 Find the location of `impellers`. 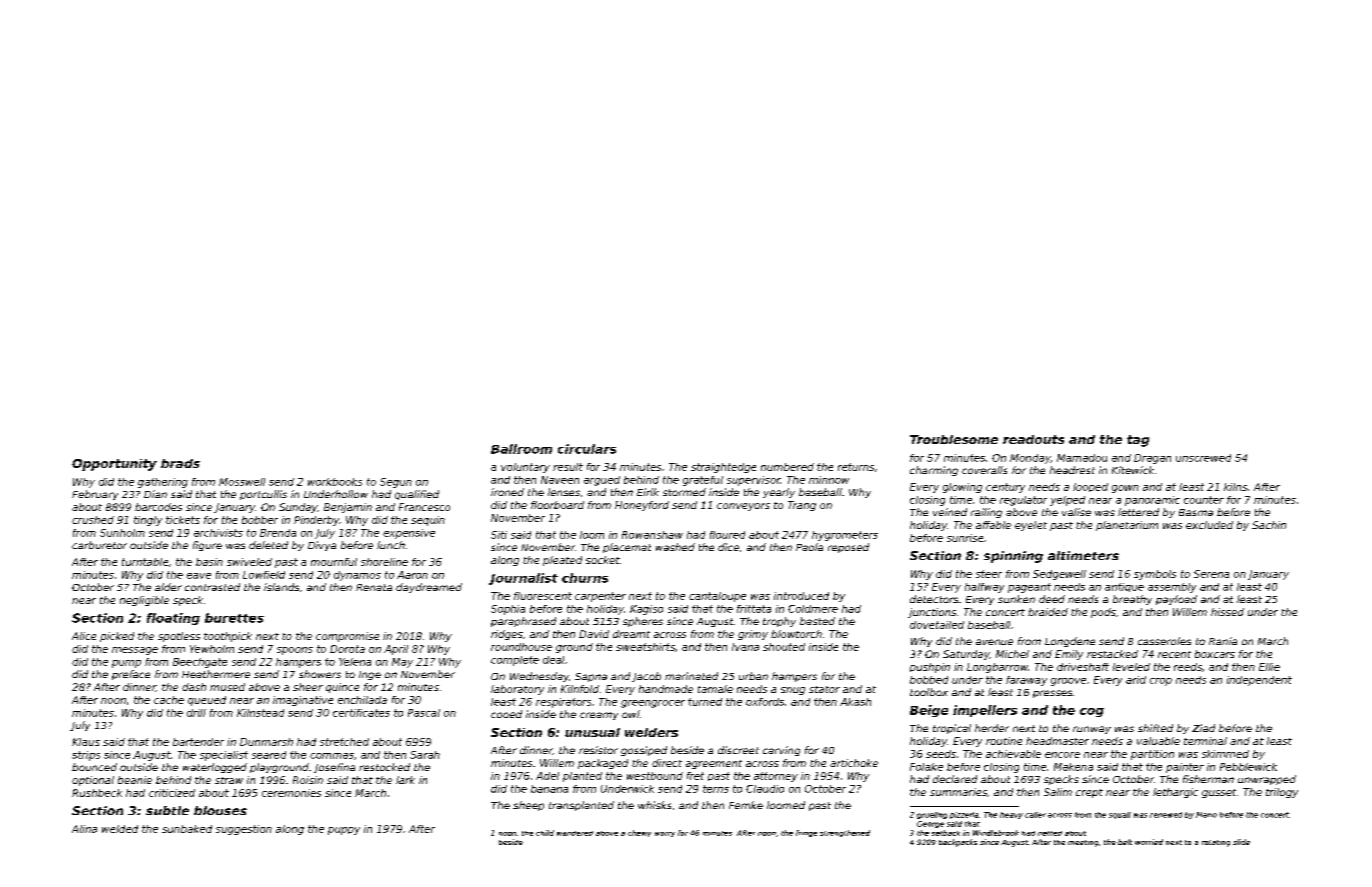

impellers is located at coordinates (985, 711).
